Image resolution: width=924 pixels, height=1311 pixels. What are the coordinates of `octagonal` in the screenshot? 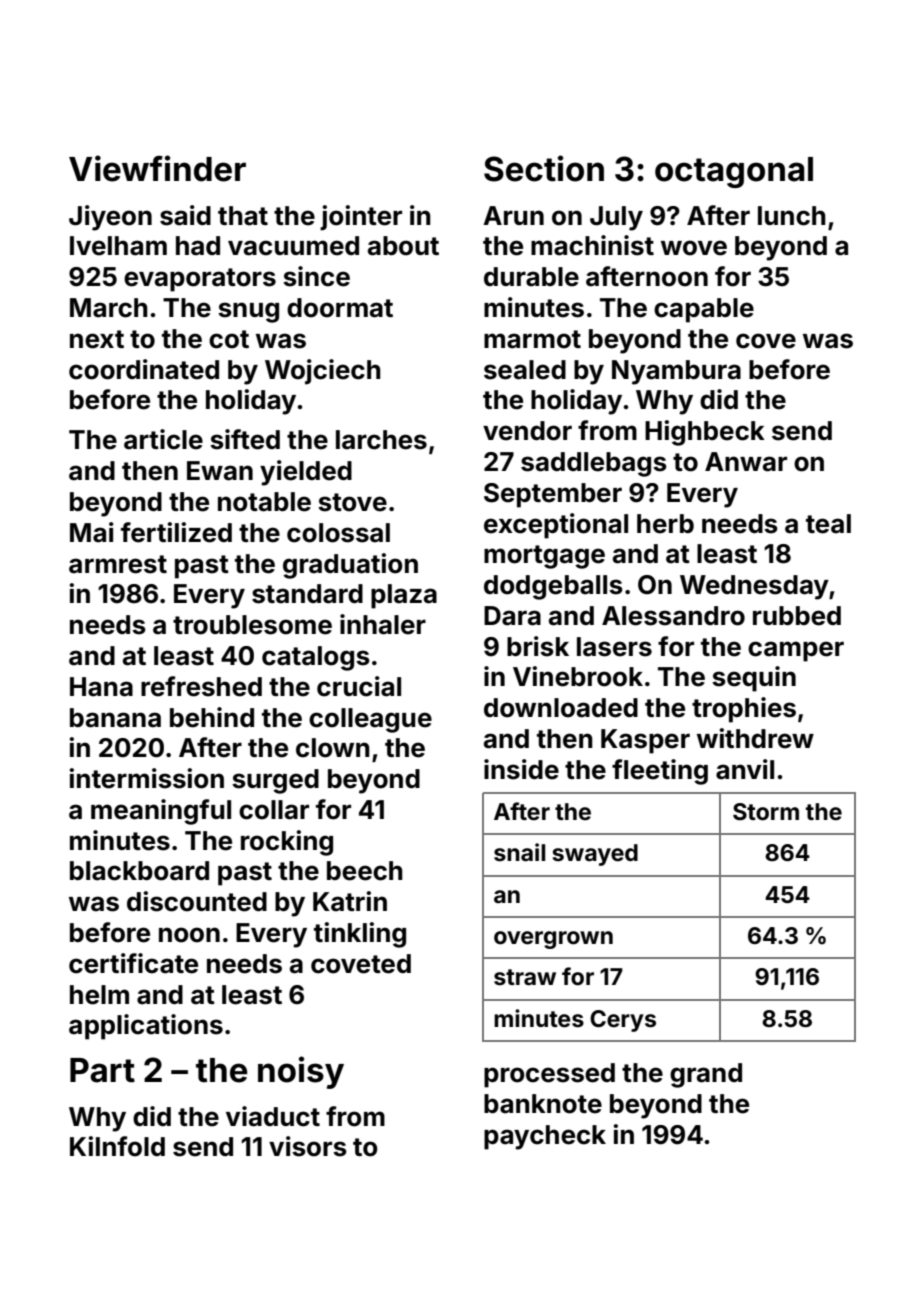 It's located at (734, 172).
